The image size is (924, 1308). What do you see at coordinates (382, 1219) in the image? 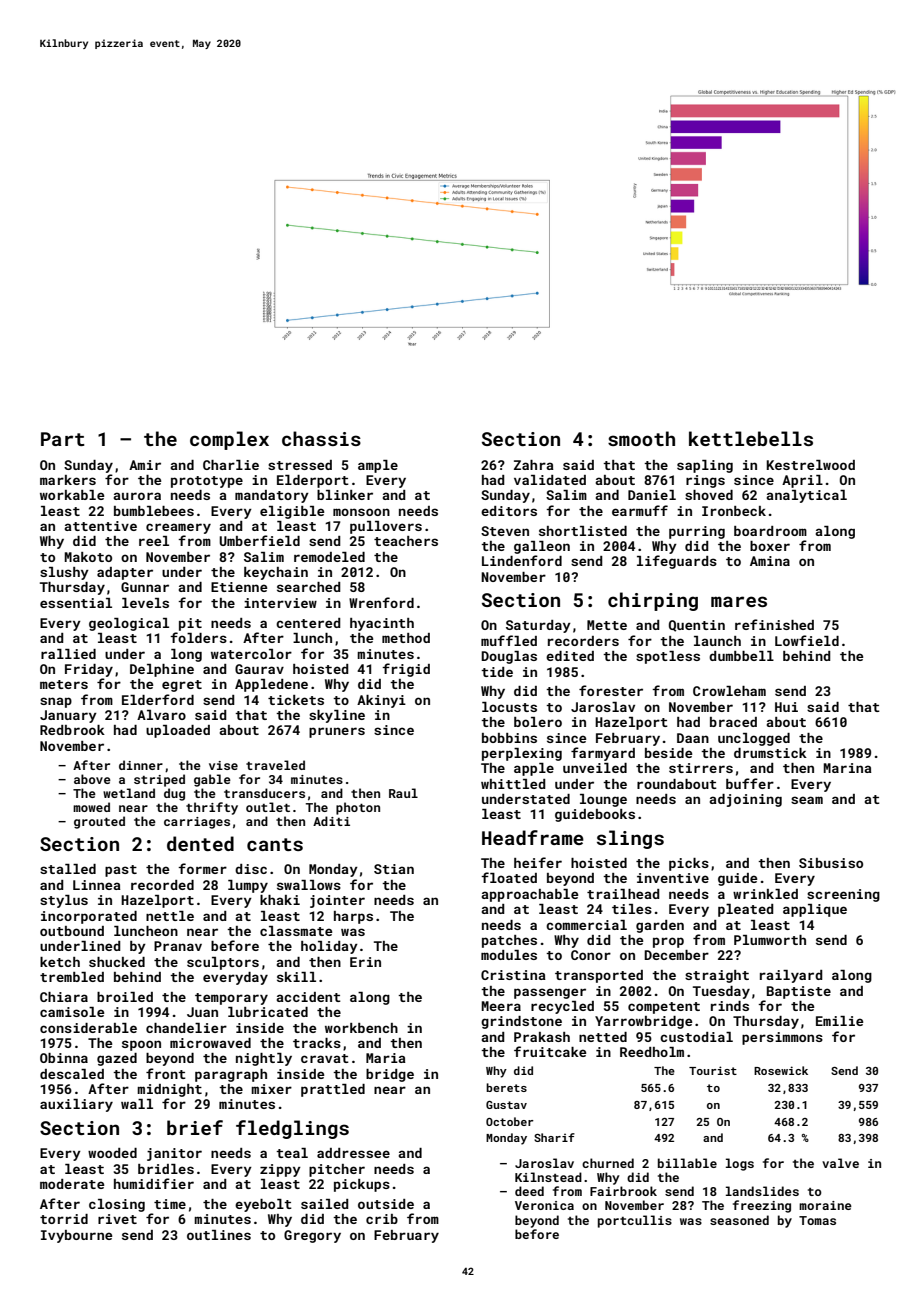
I see `crib` at bounding box center [382, 1219].
